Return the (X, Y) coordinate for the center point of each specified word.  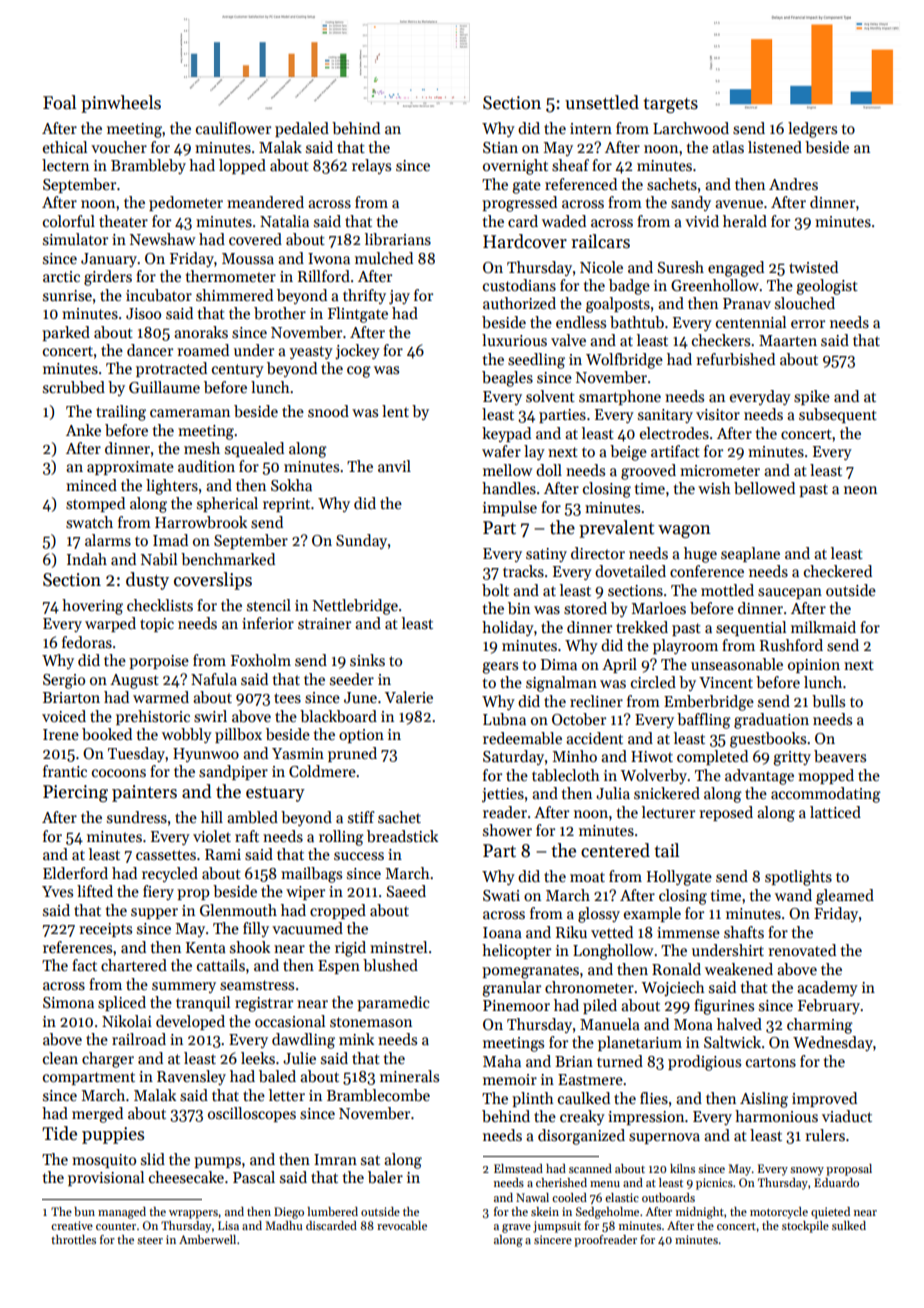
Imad (170, 540)
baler (385, 1177)
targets (670, 105)
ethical (65, 147)
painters (144, 793)
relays (371, 166)
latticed (835, 812)
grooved (648, 472)
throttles (73, 1239)
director (598, 553)
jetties (503, 795)
